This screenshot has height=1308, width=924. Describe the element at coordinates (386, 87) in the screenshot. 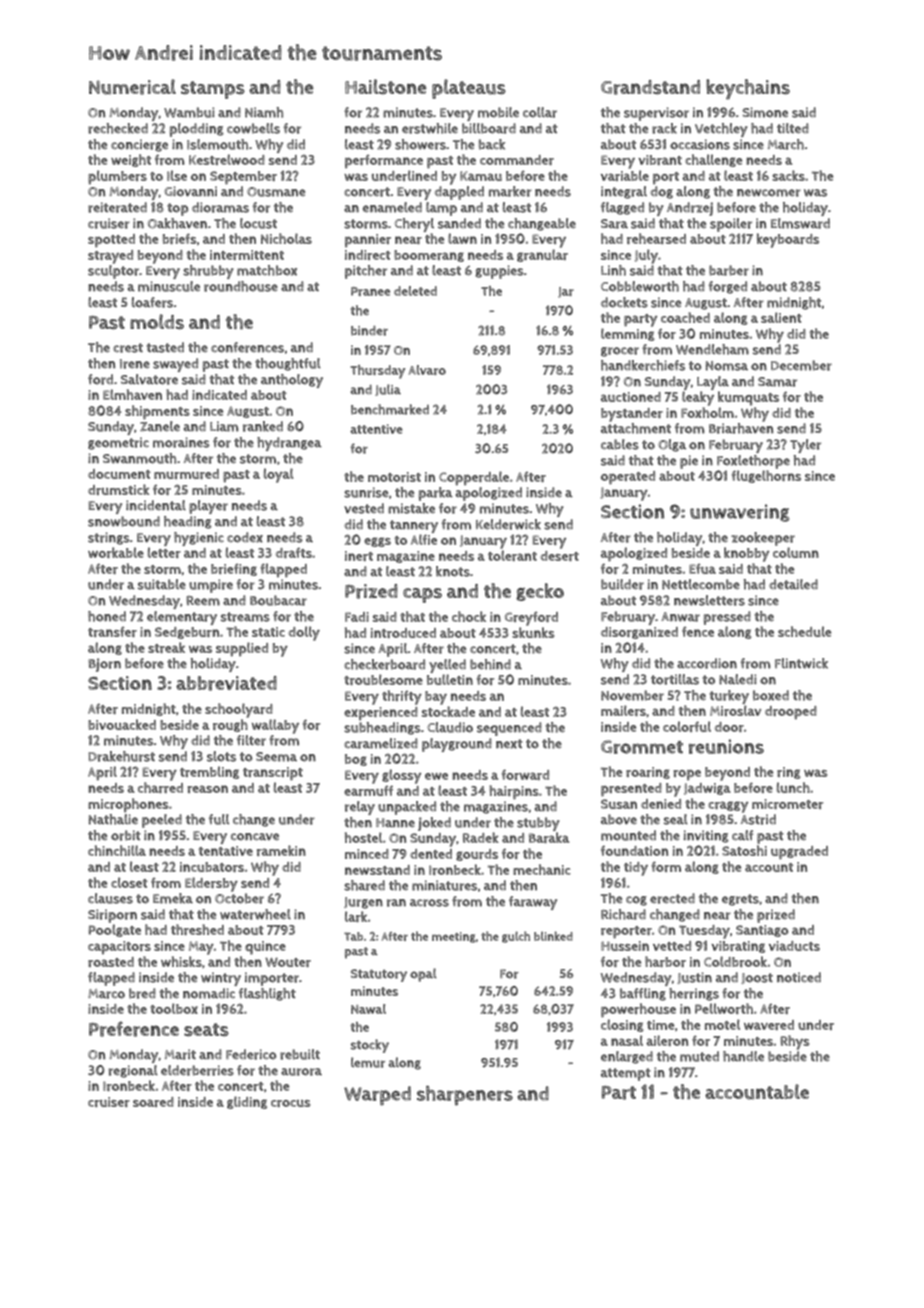

I see `Hailstone` at that location.
